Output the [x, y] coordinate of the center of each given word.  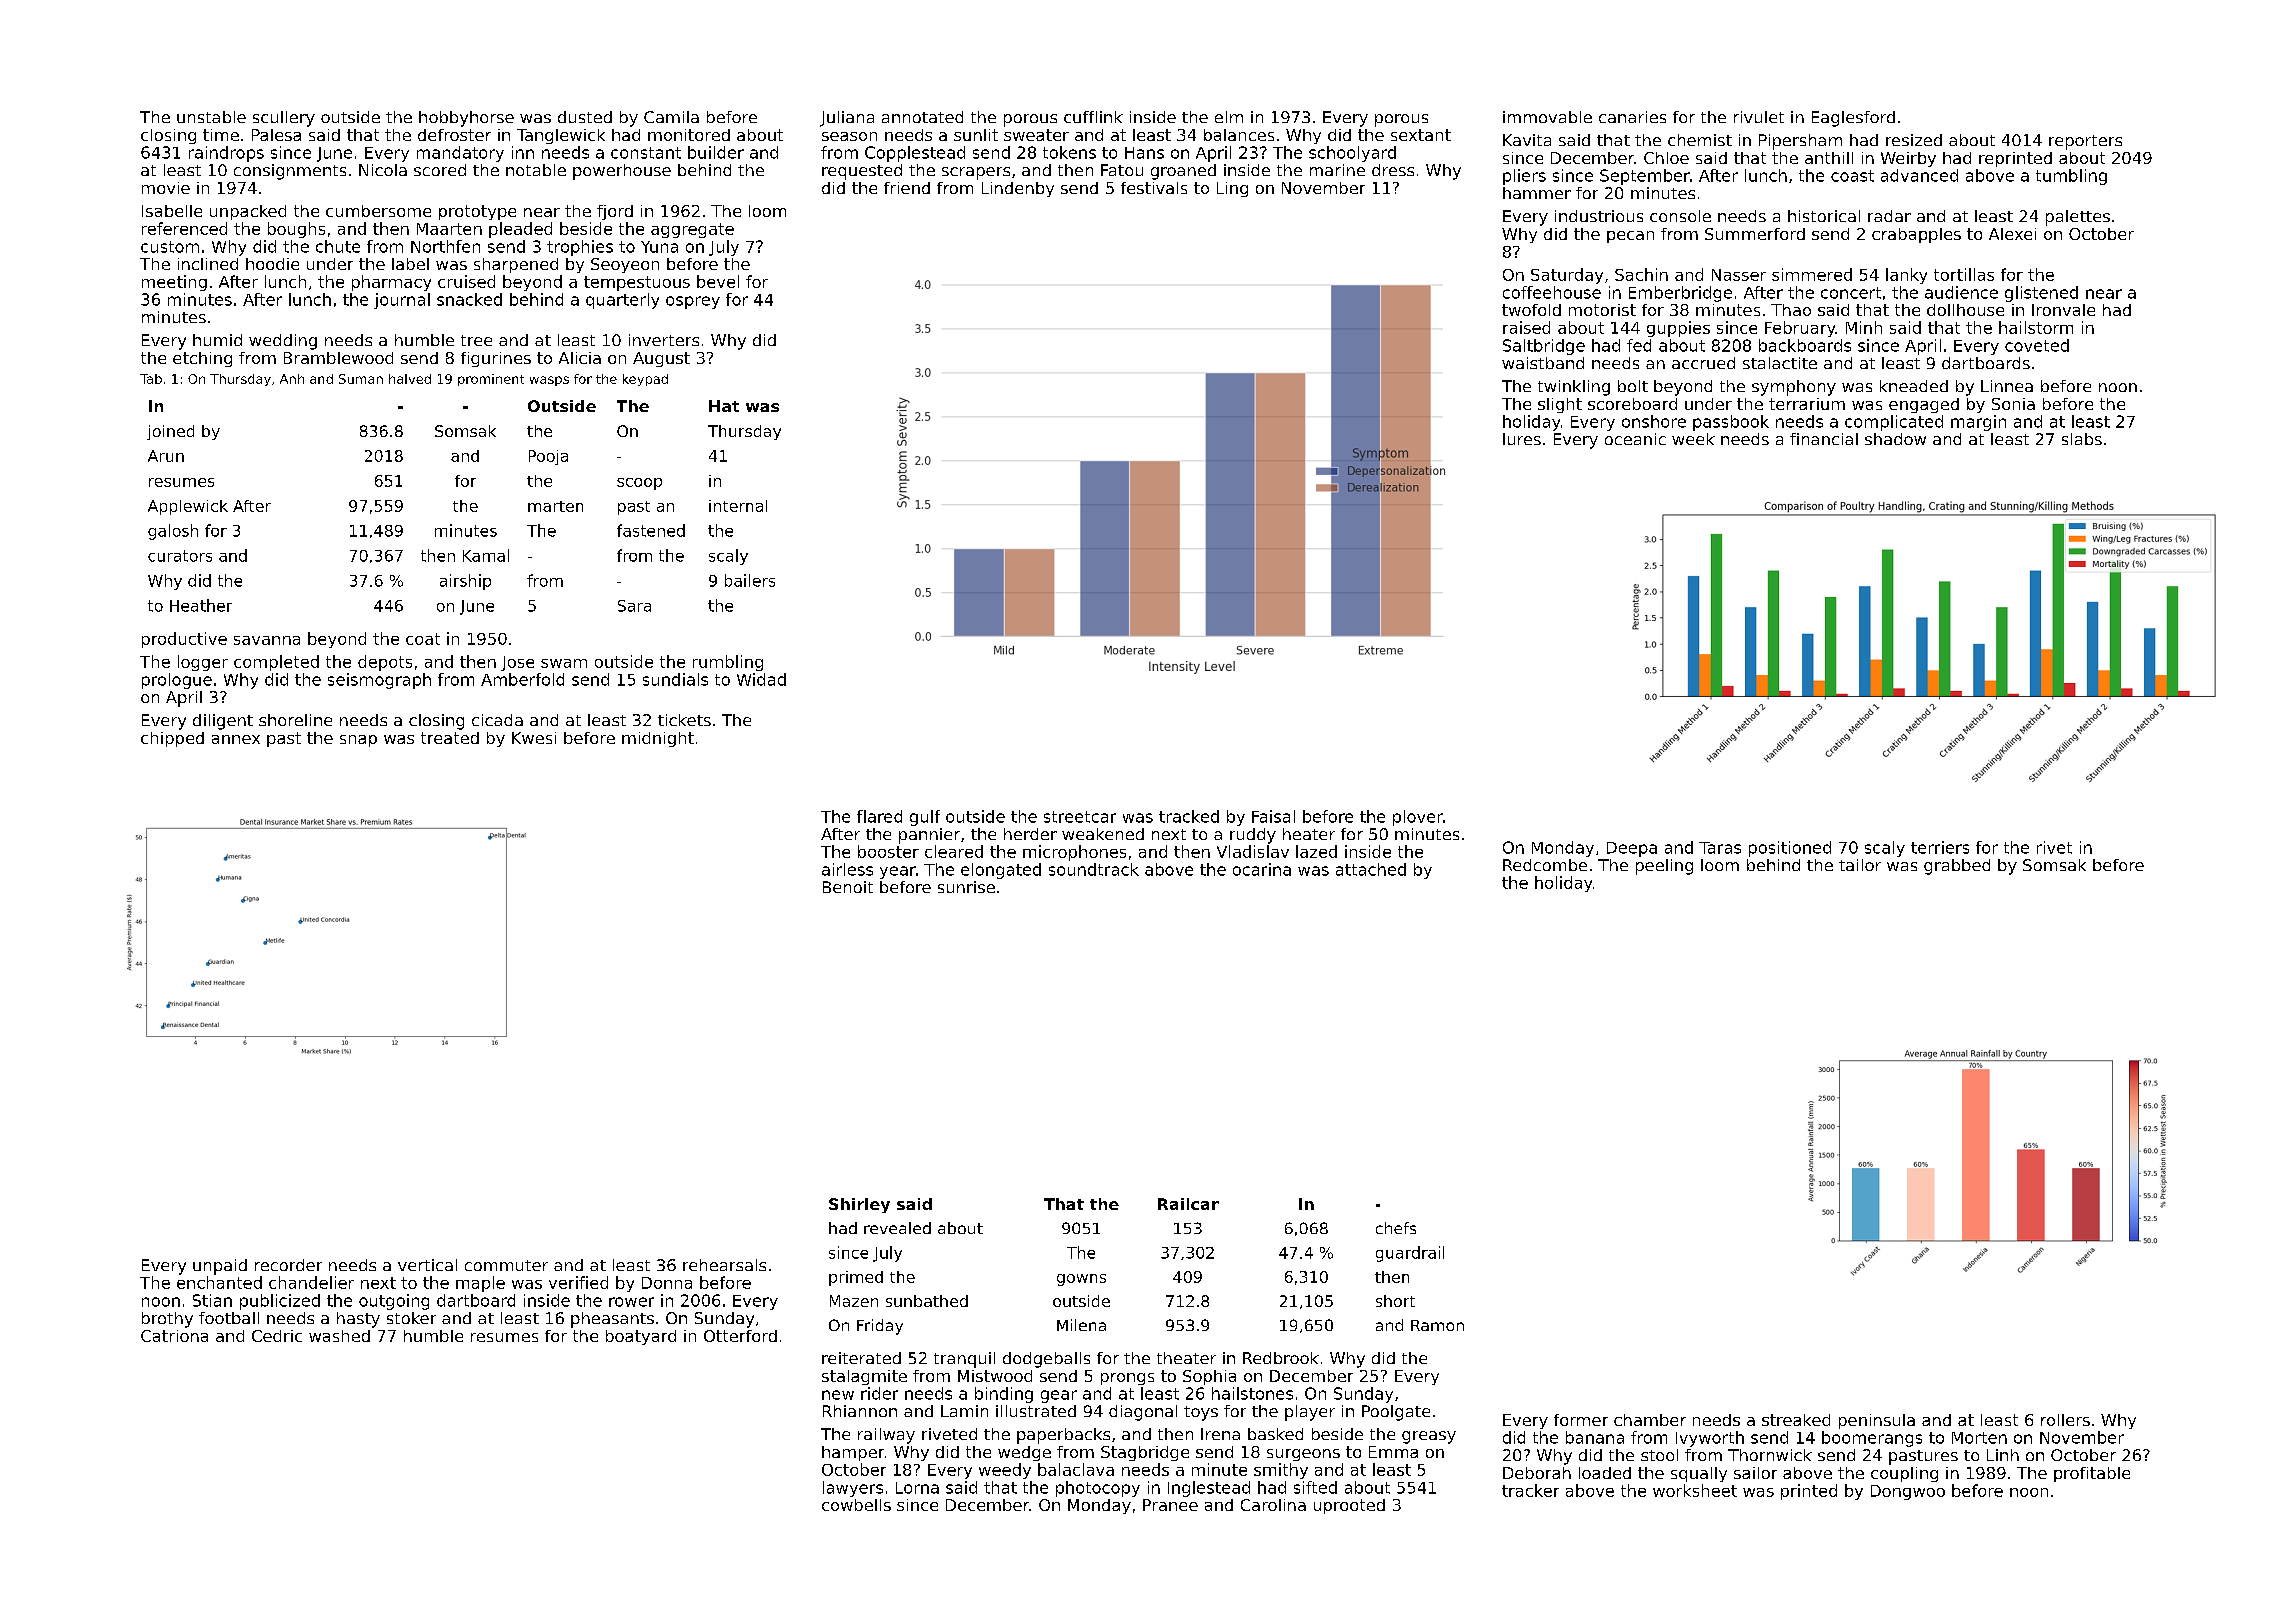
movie [166, 188]
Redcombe [1545, 865]
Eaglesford [1853, 119]
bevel [718, 281]
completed [276, 663]
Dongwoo [1908, 1492]
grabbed [1957, 867]
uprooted [1349, 1506]
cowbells [856, 1505]
